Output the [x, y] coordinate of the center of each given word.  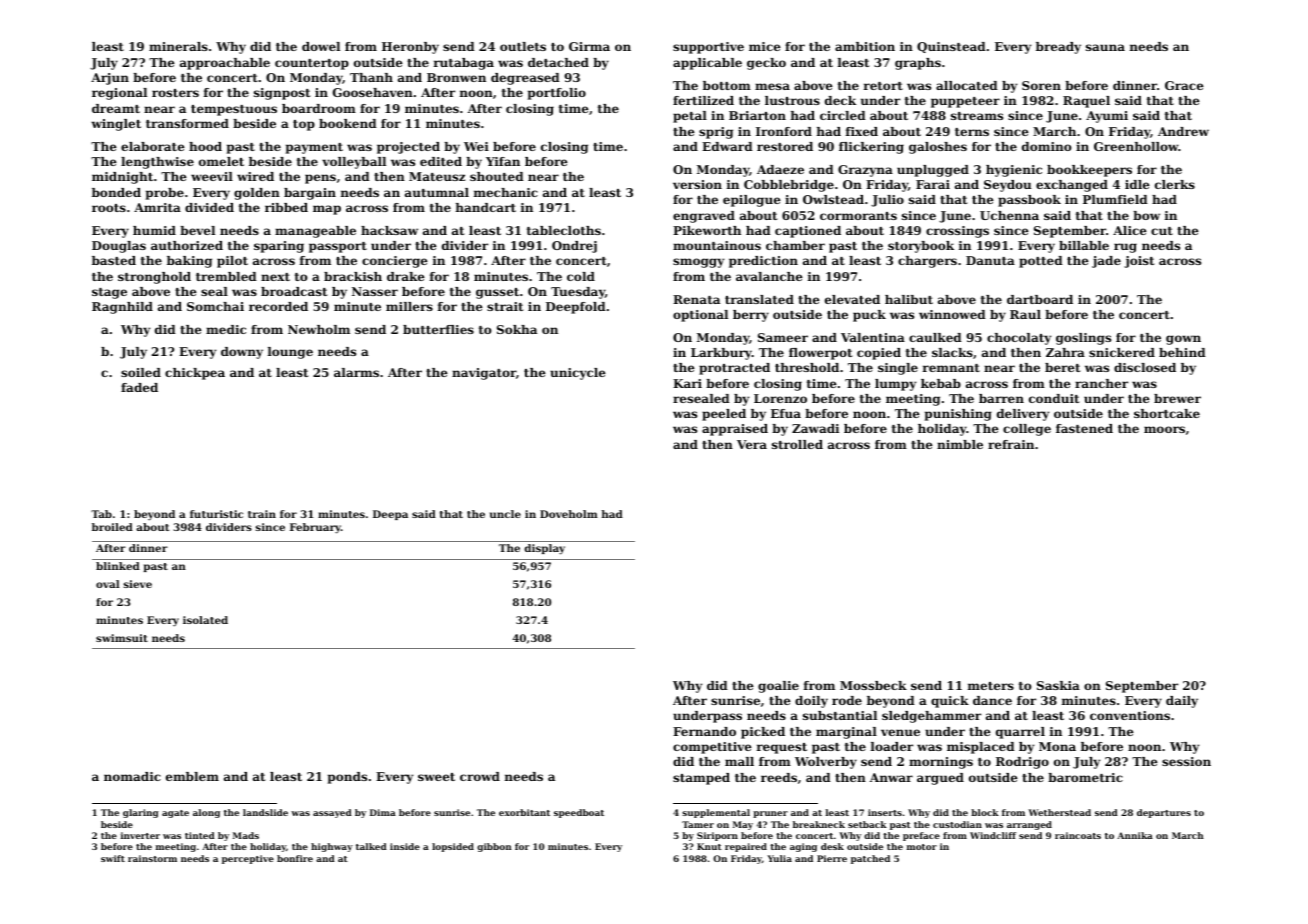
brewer [1177, 398]
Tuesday [578, 293]
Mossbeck [873, 685]
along [206, 813]
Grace [1184, 85]
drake [406, 276]
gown [1183, 340]
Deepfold [576, 308]
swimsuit [122, 638]
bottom [727, 85]
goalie [778, 687]
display [544, 549]
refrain [1011, 444]
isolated [205, 620]
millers [409, 306]
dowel [321, 46]
